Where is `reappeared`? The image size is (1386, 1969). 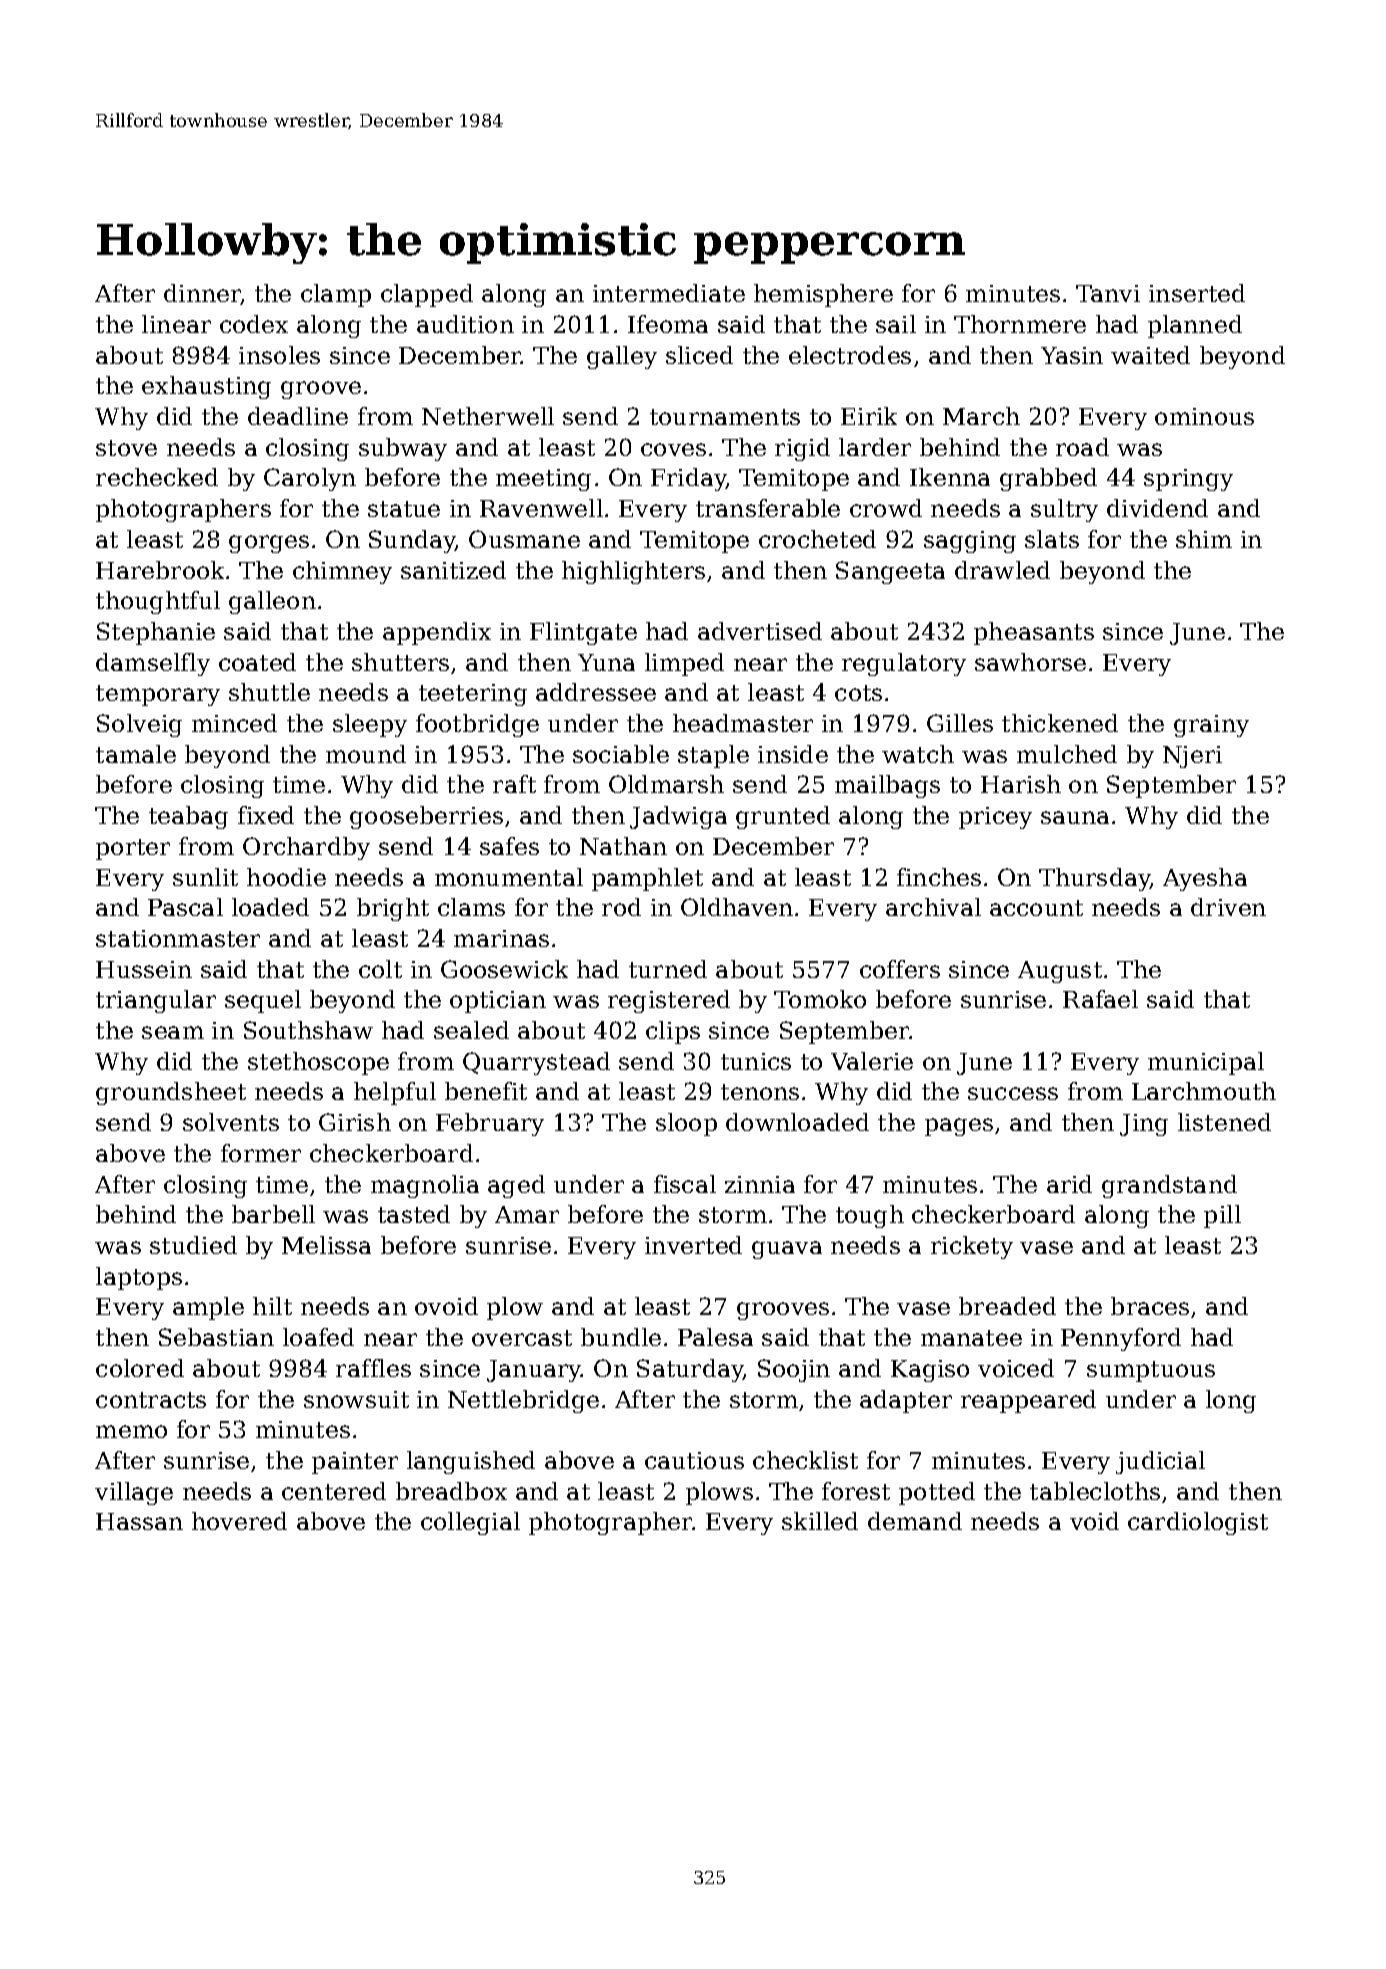
reappeared is located at coordinates (1028, 1401).
